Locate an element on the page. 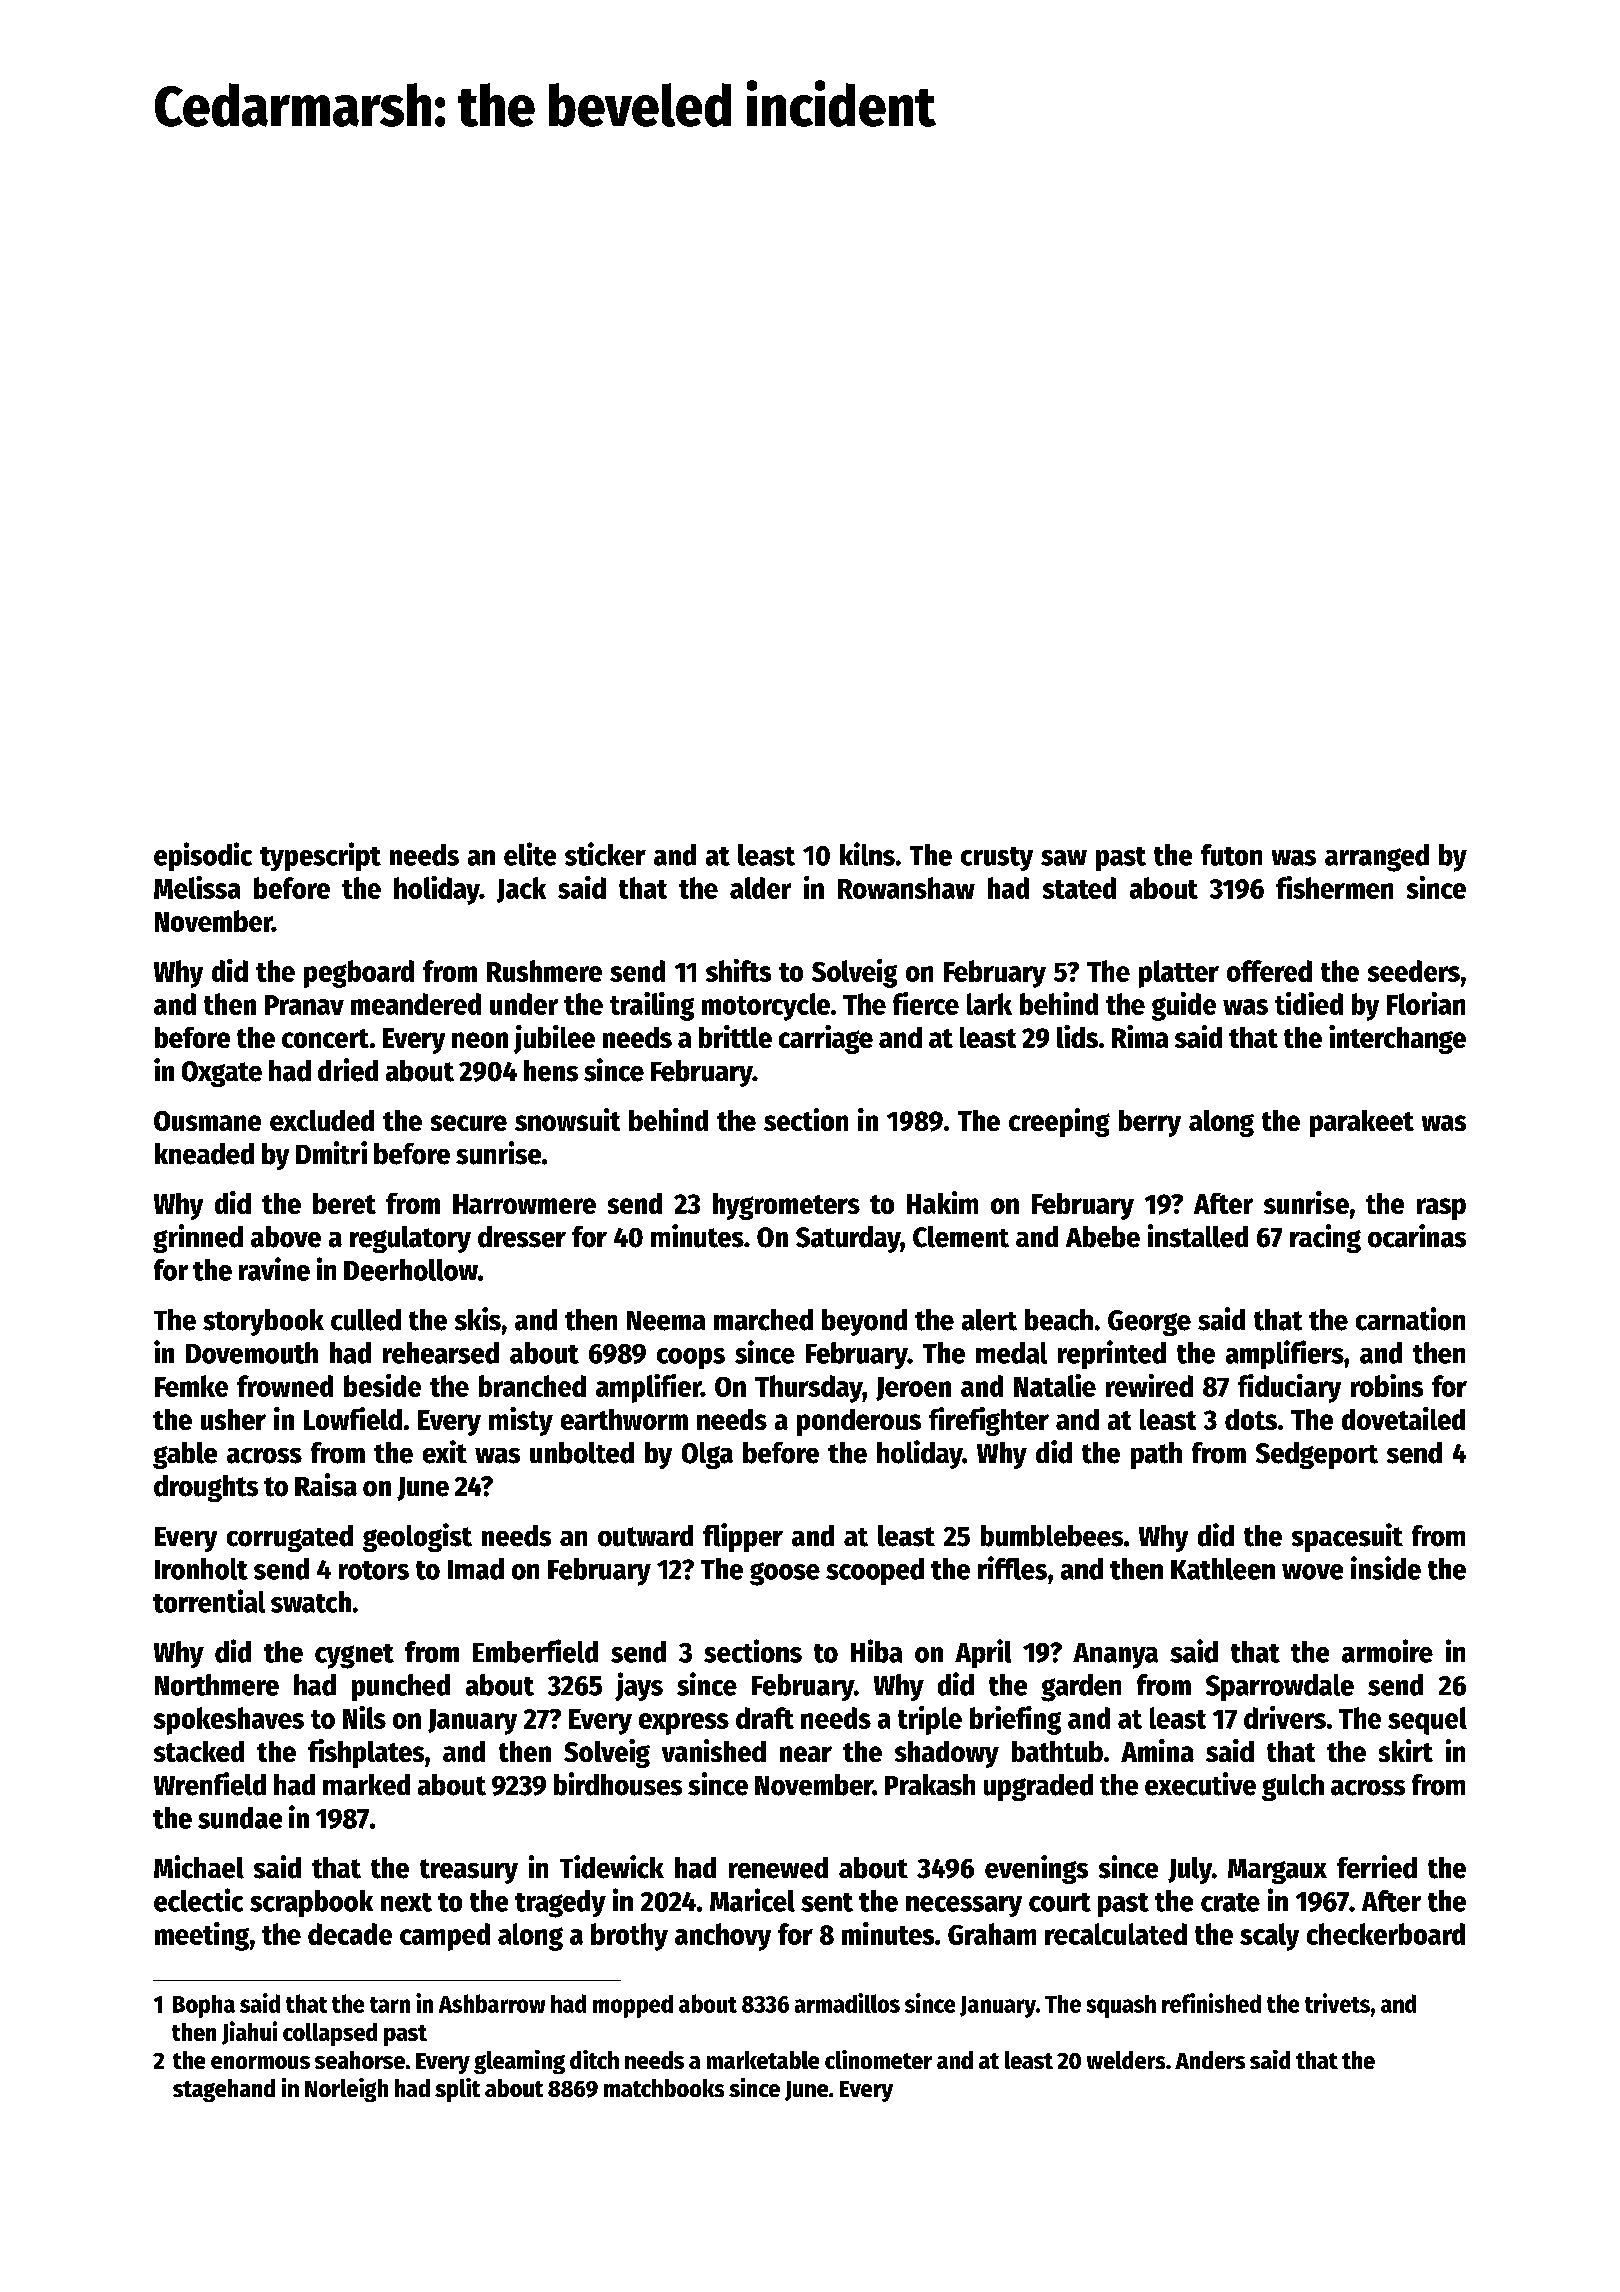  Emberfield is located at coordinates (535, 1651).
